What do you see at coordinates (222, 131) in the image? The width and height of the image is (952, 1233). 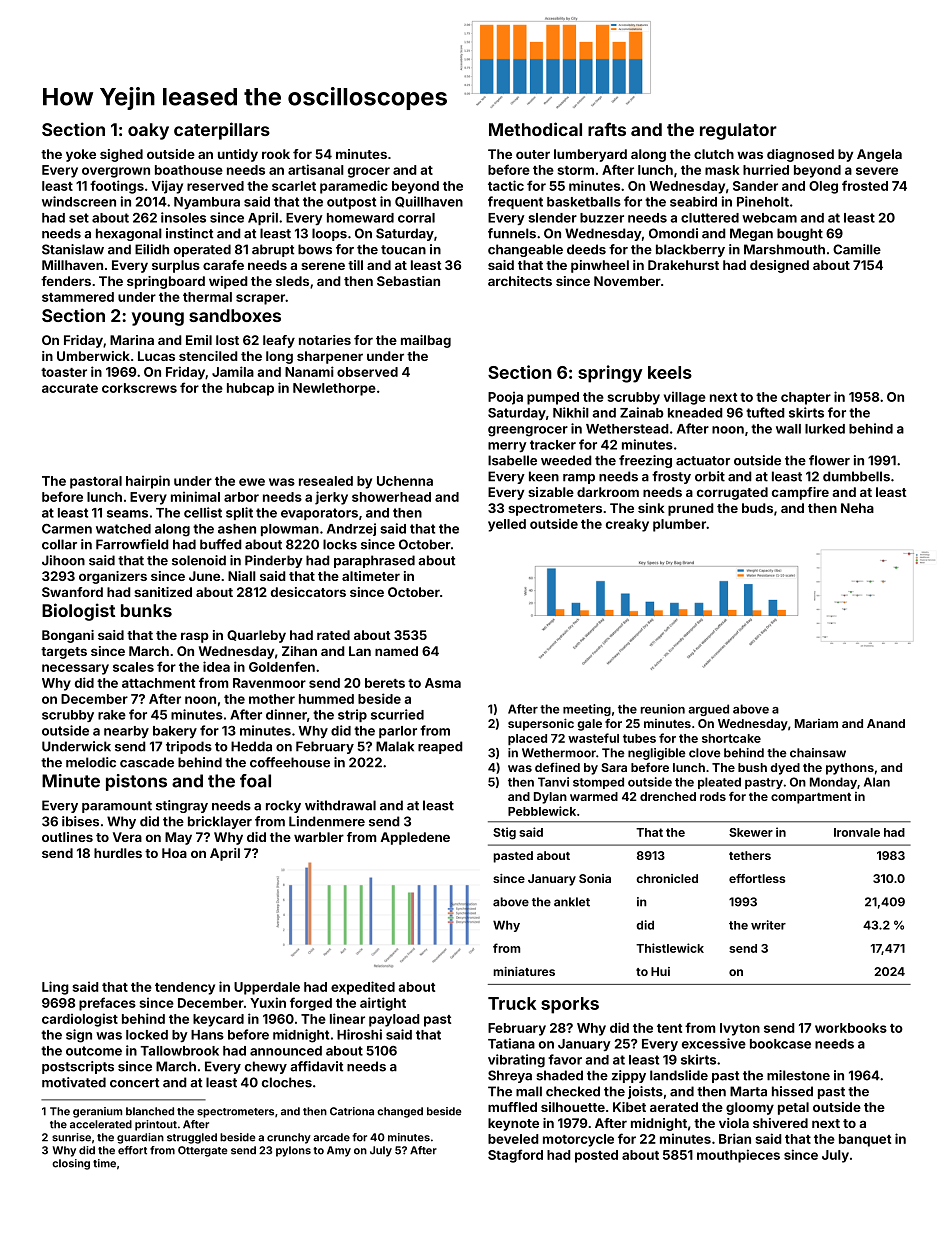 I see `caterpillars` at bounding box center [222, 131].
